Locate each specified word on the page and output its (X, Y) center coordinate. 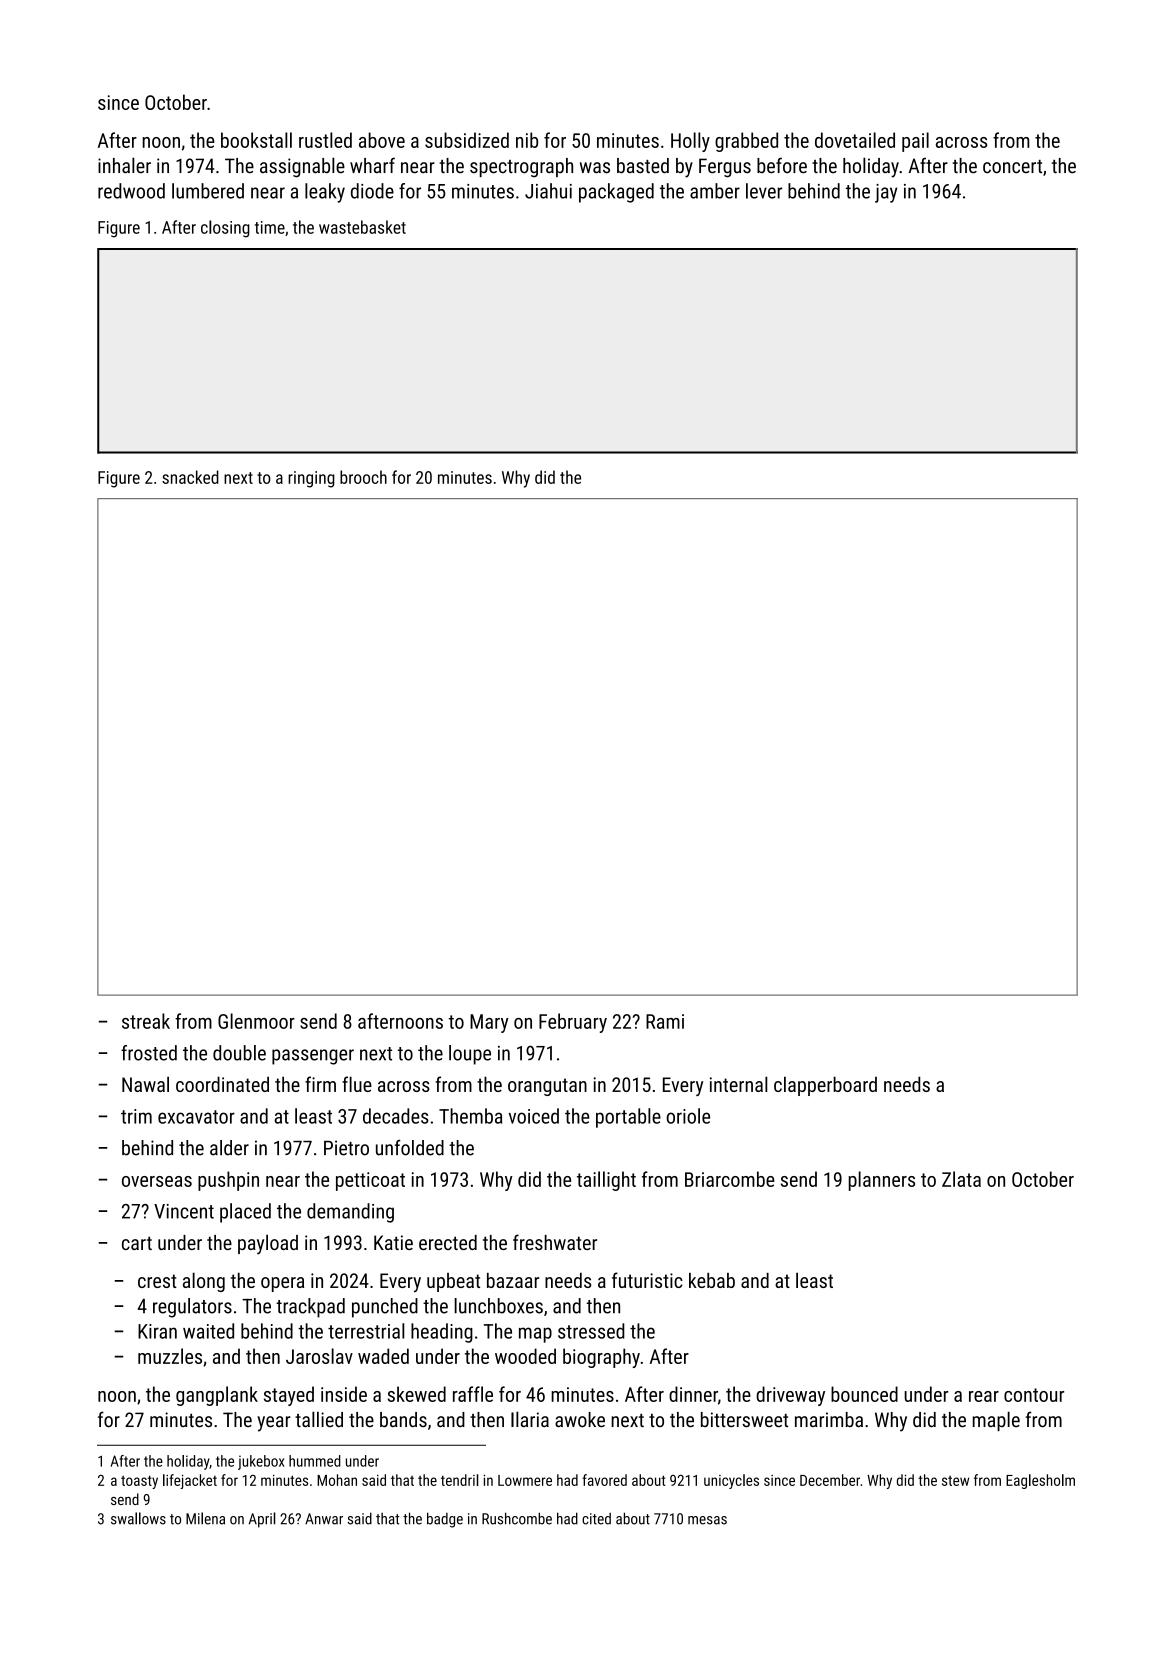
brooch (363, 477)
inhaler (124, 165)
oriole (688, 1116)
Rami (665, 1021)
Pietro (346, 1148)
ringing (311, 479)
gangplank (217, 1396)
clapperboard (825, 1086)
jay (886, 193)
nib (527, 140)
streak (146, 1021)
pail (915, 142)
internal (739, 1084)
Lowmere (525, 1480)
